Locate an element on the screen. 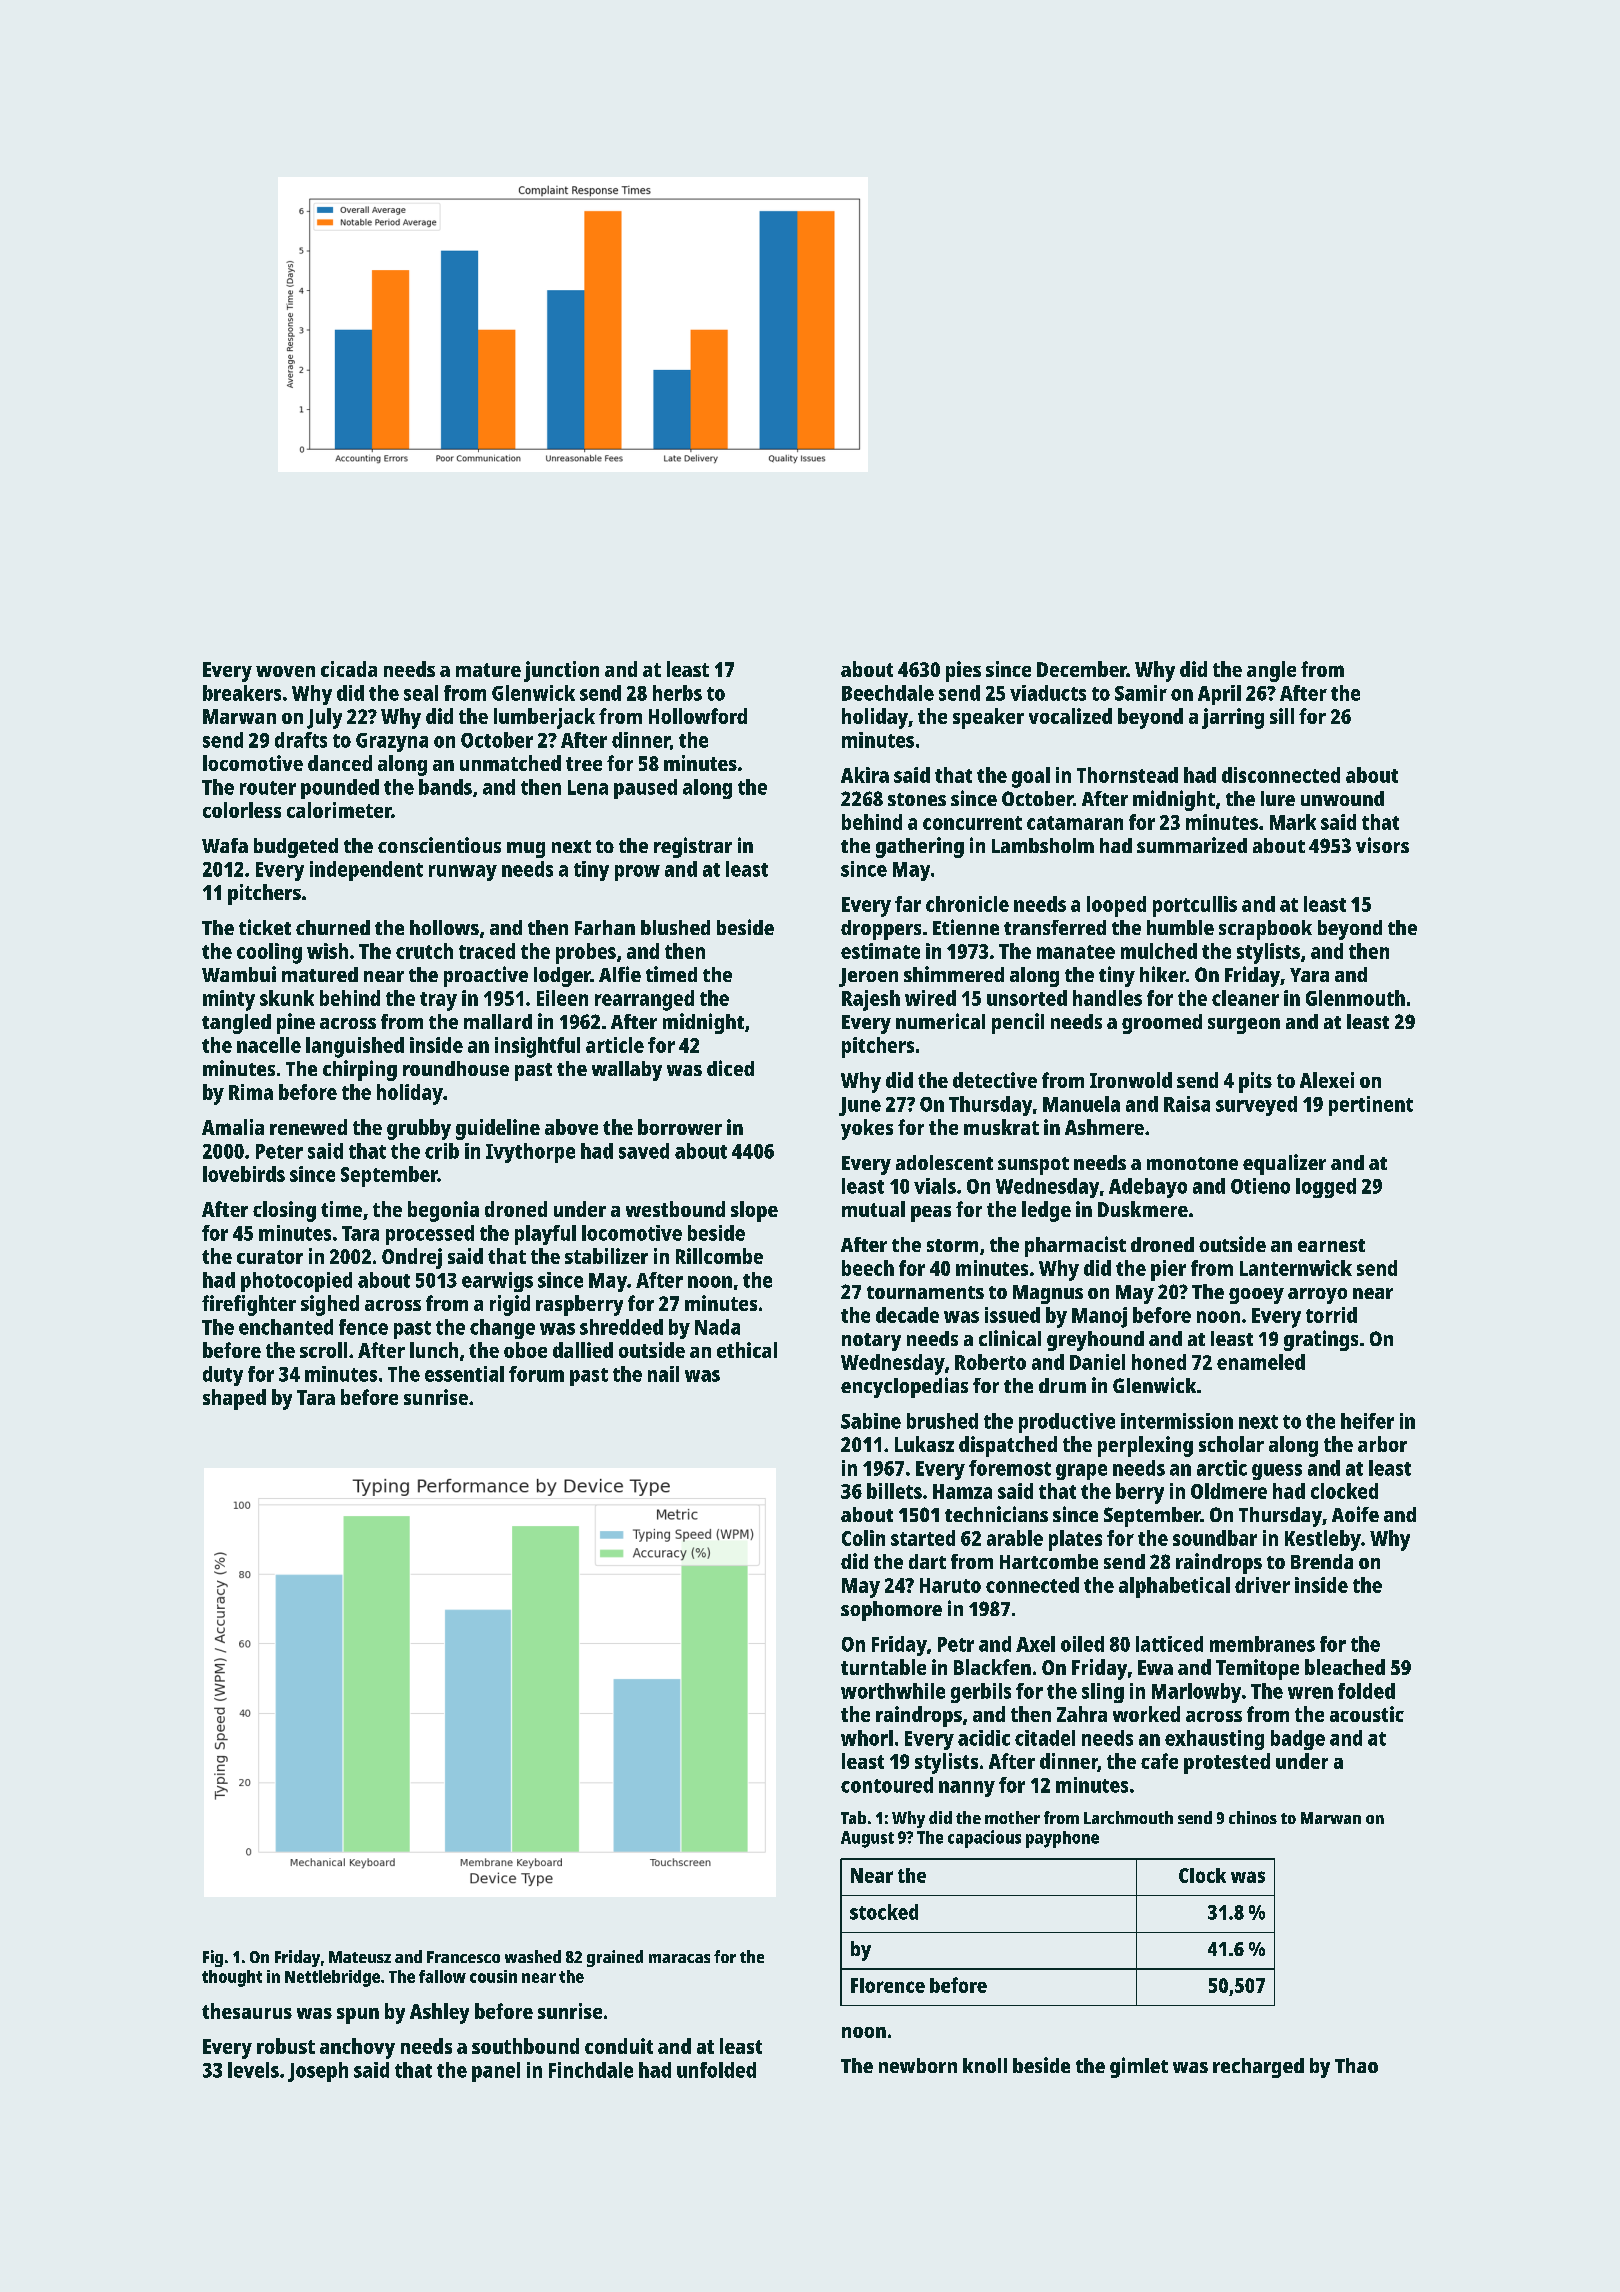 The height and width of the screenshot is (2292, 1620). seal is located at coordinates (421, 693).
